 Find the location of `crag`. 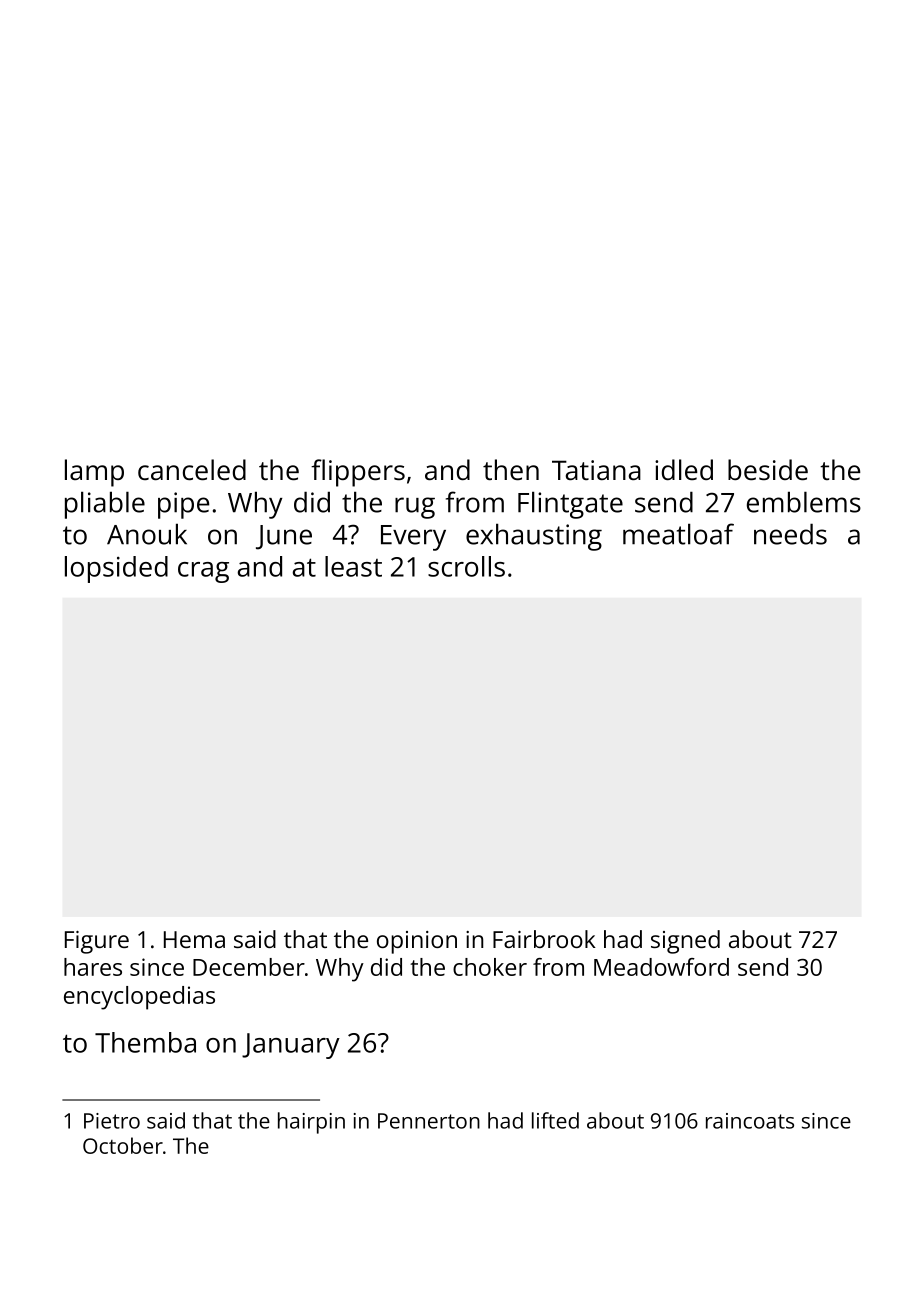

crag is located at coordinates (203, 572).
